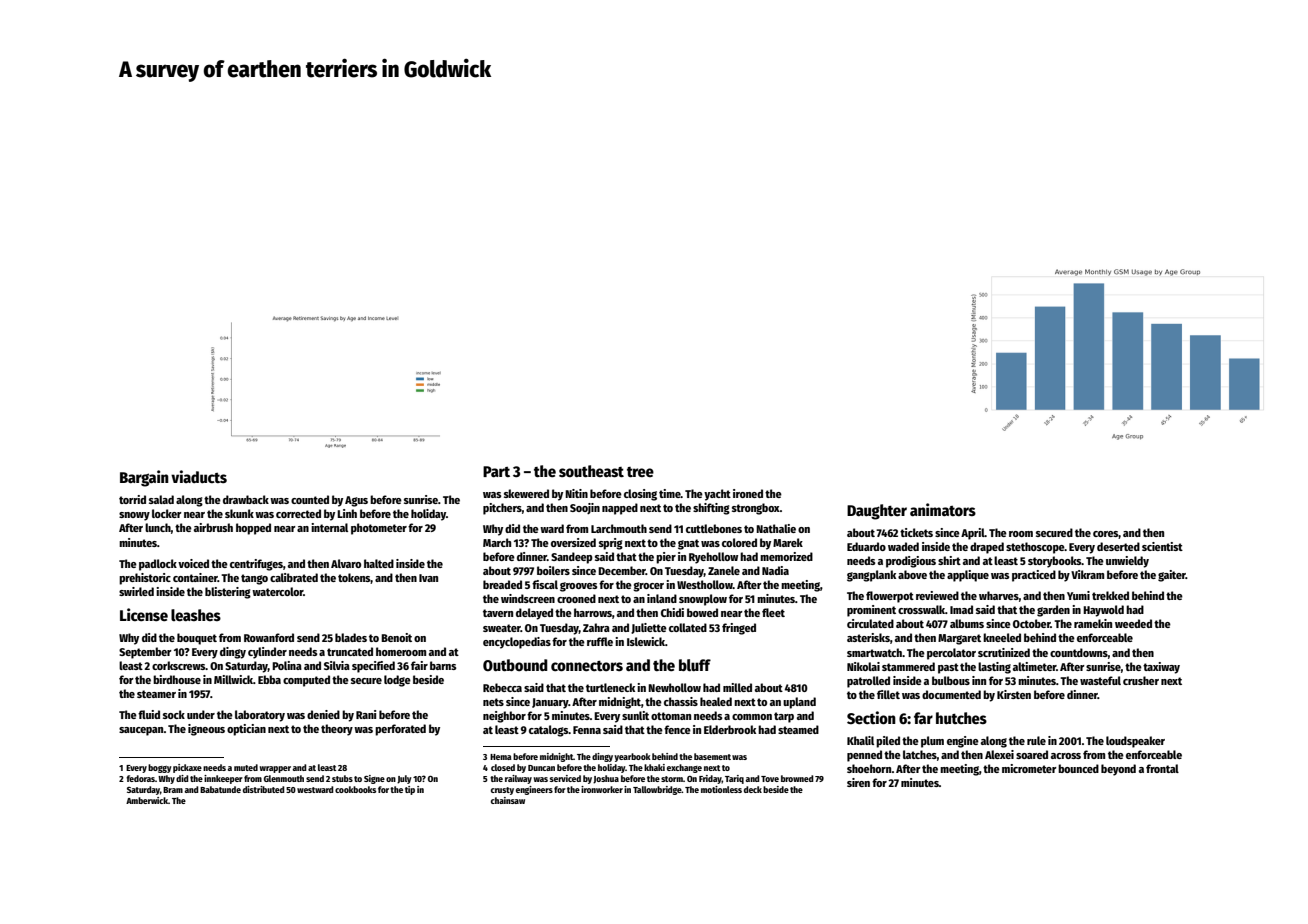  What do you see at coordinates (147, 800) in the page?
I see `Amberwick` at bounding box center [147, 800].
